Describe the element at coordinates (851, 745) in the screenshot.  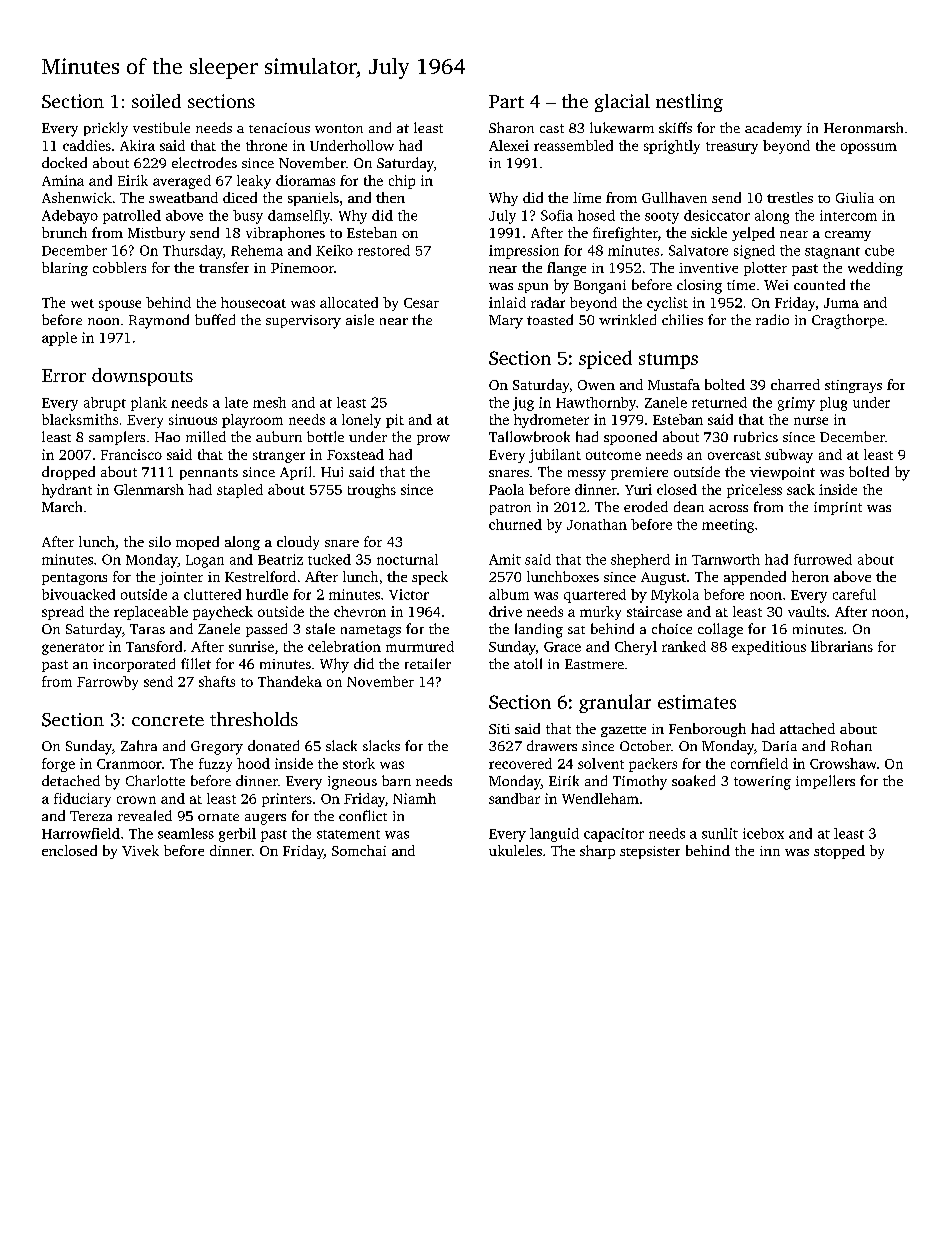
I see `Rohan` at that location.
